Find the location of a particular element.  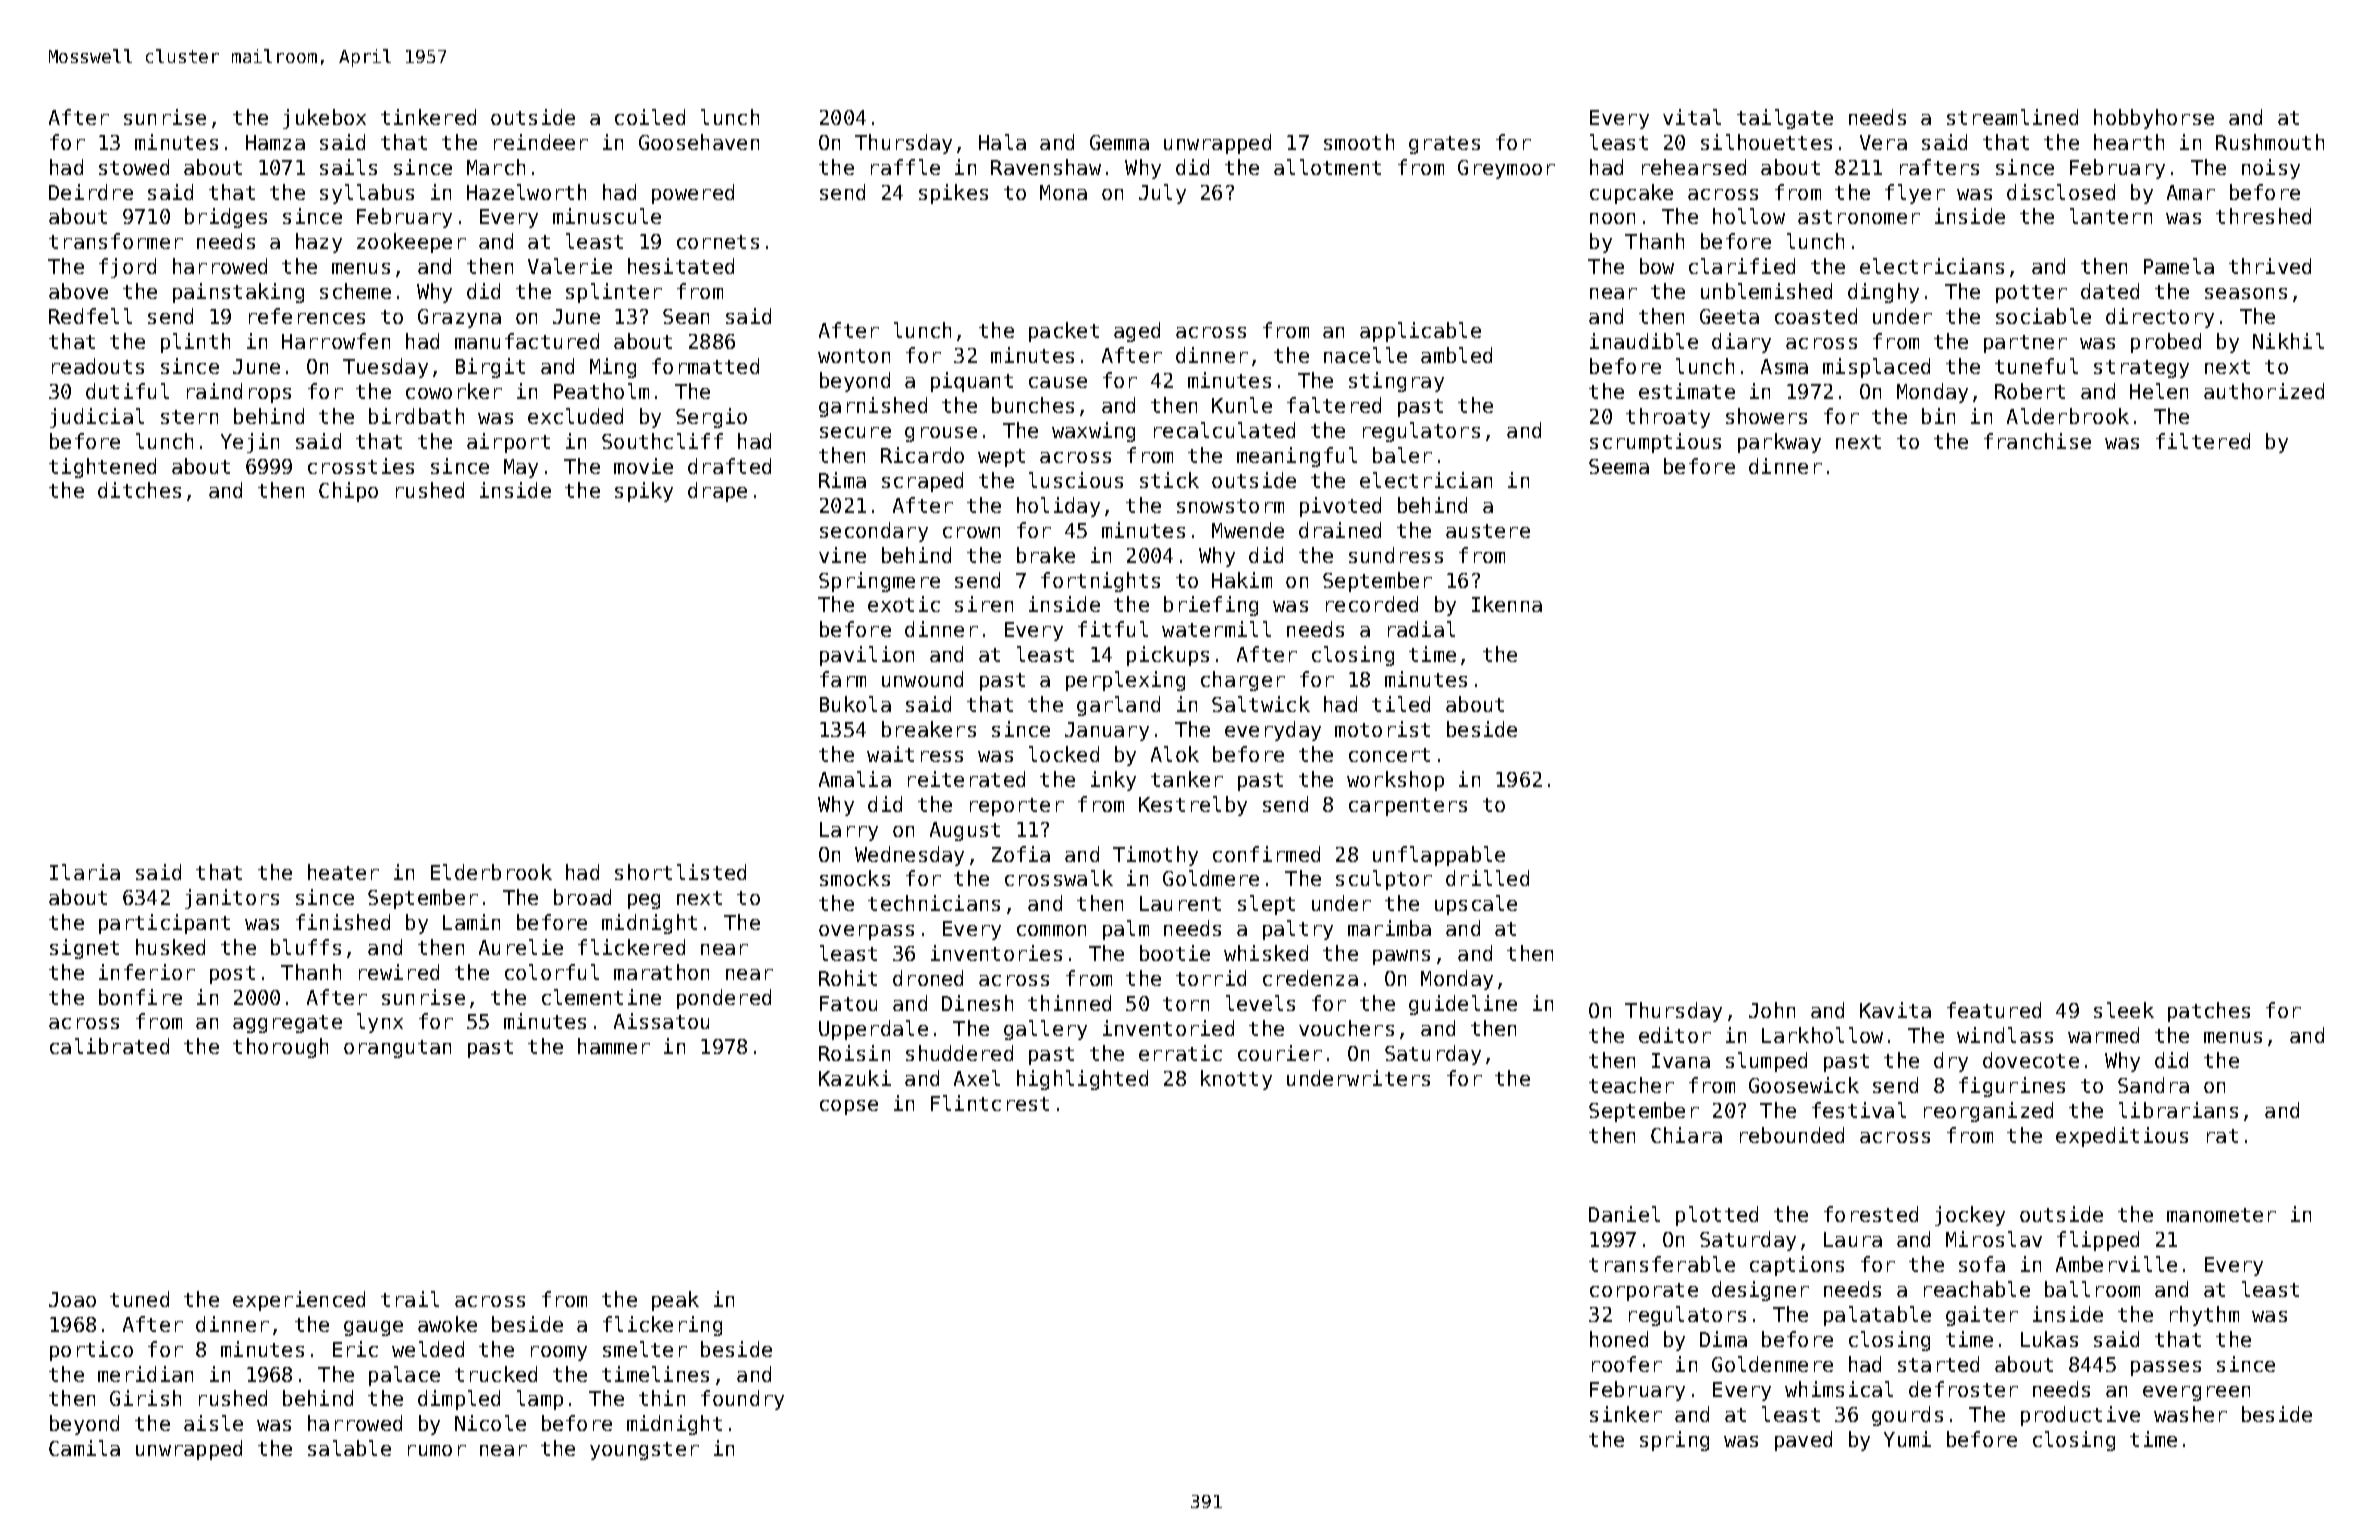

Kavita is located at coordinates (1895, 1010).
